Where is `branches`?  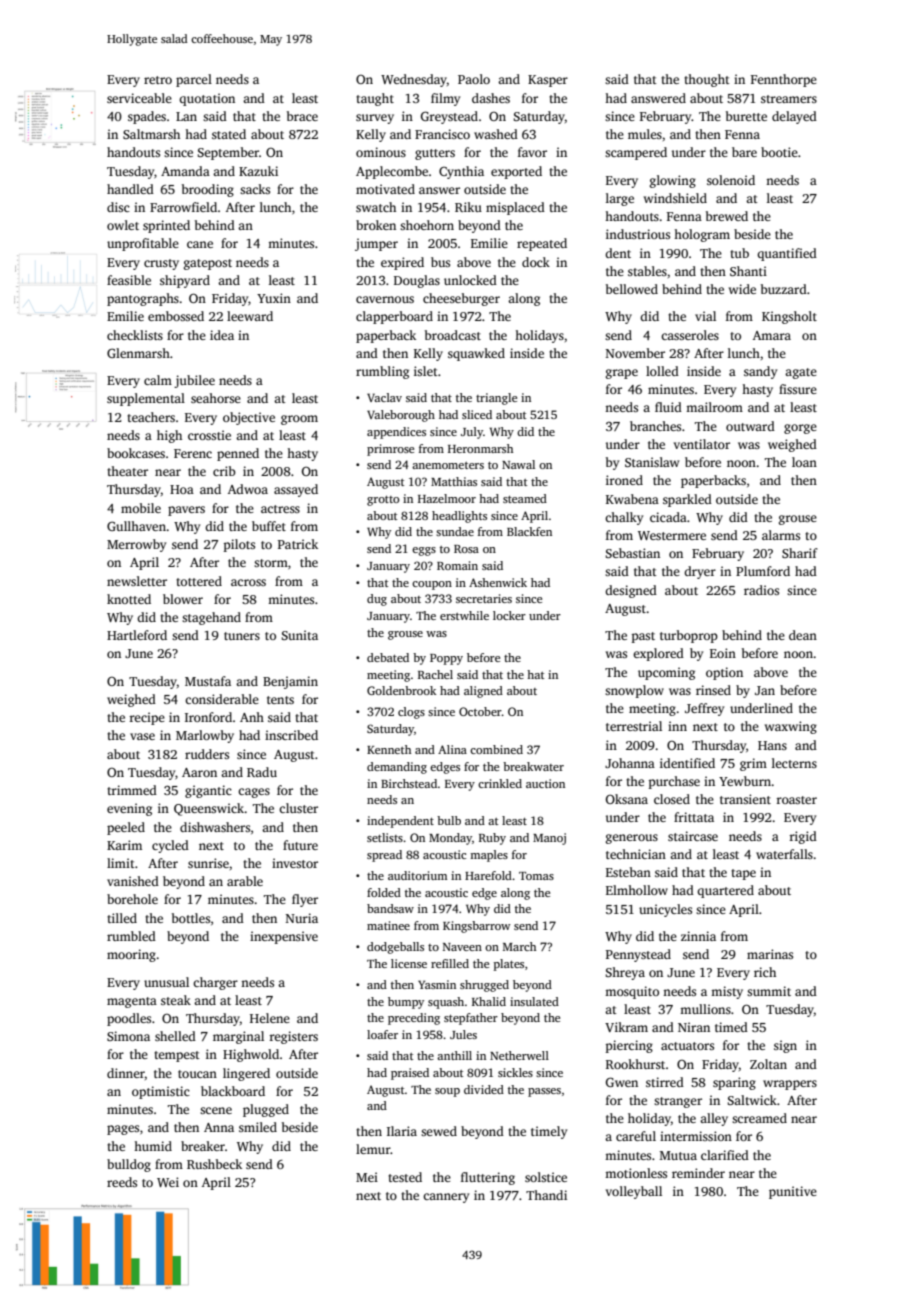 branches is located at coordinates (655, 426).
